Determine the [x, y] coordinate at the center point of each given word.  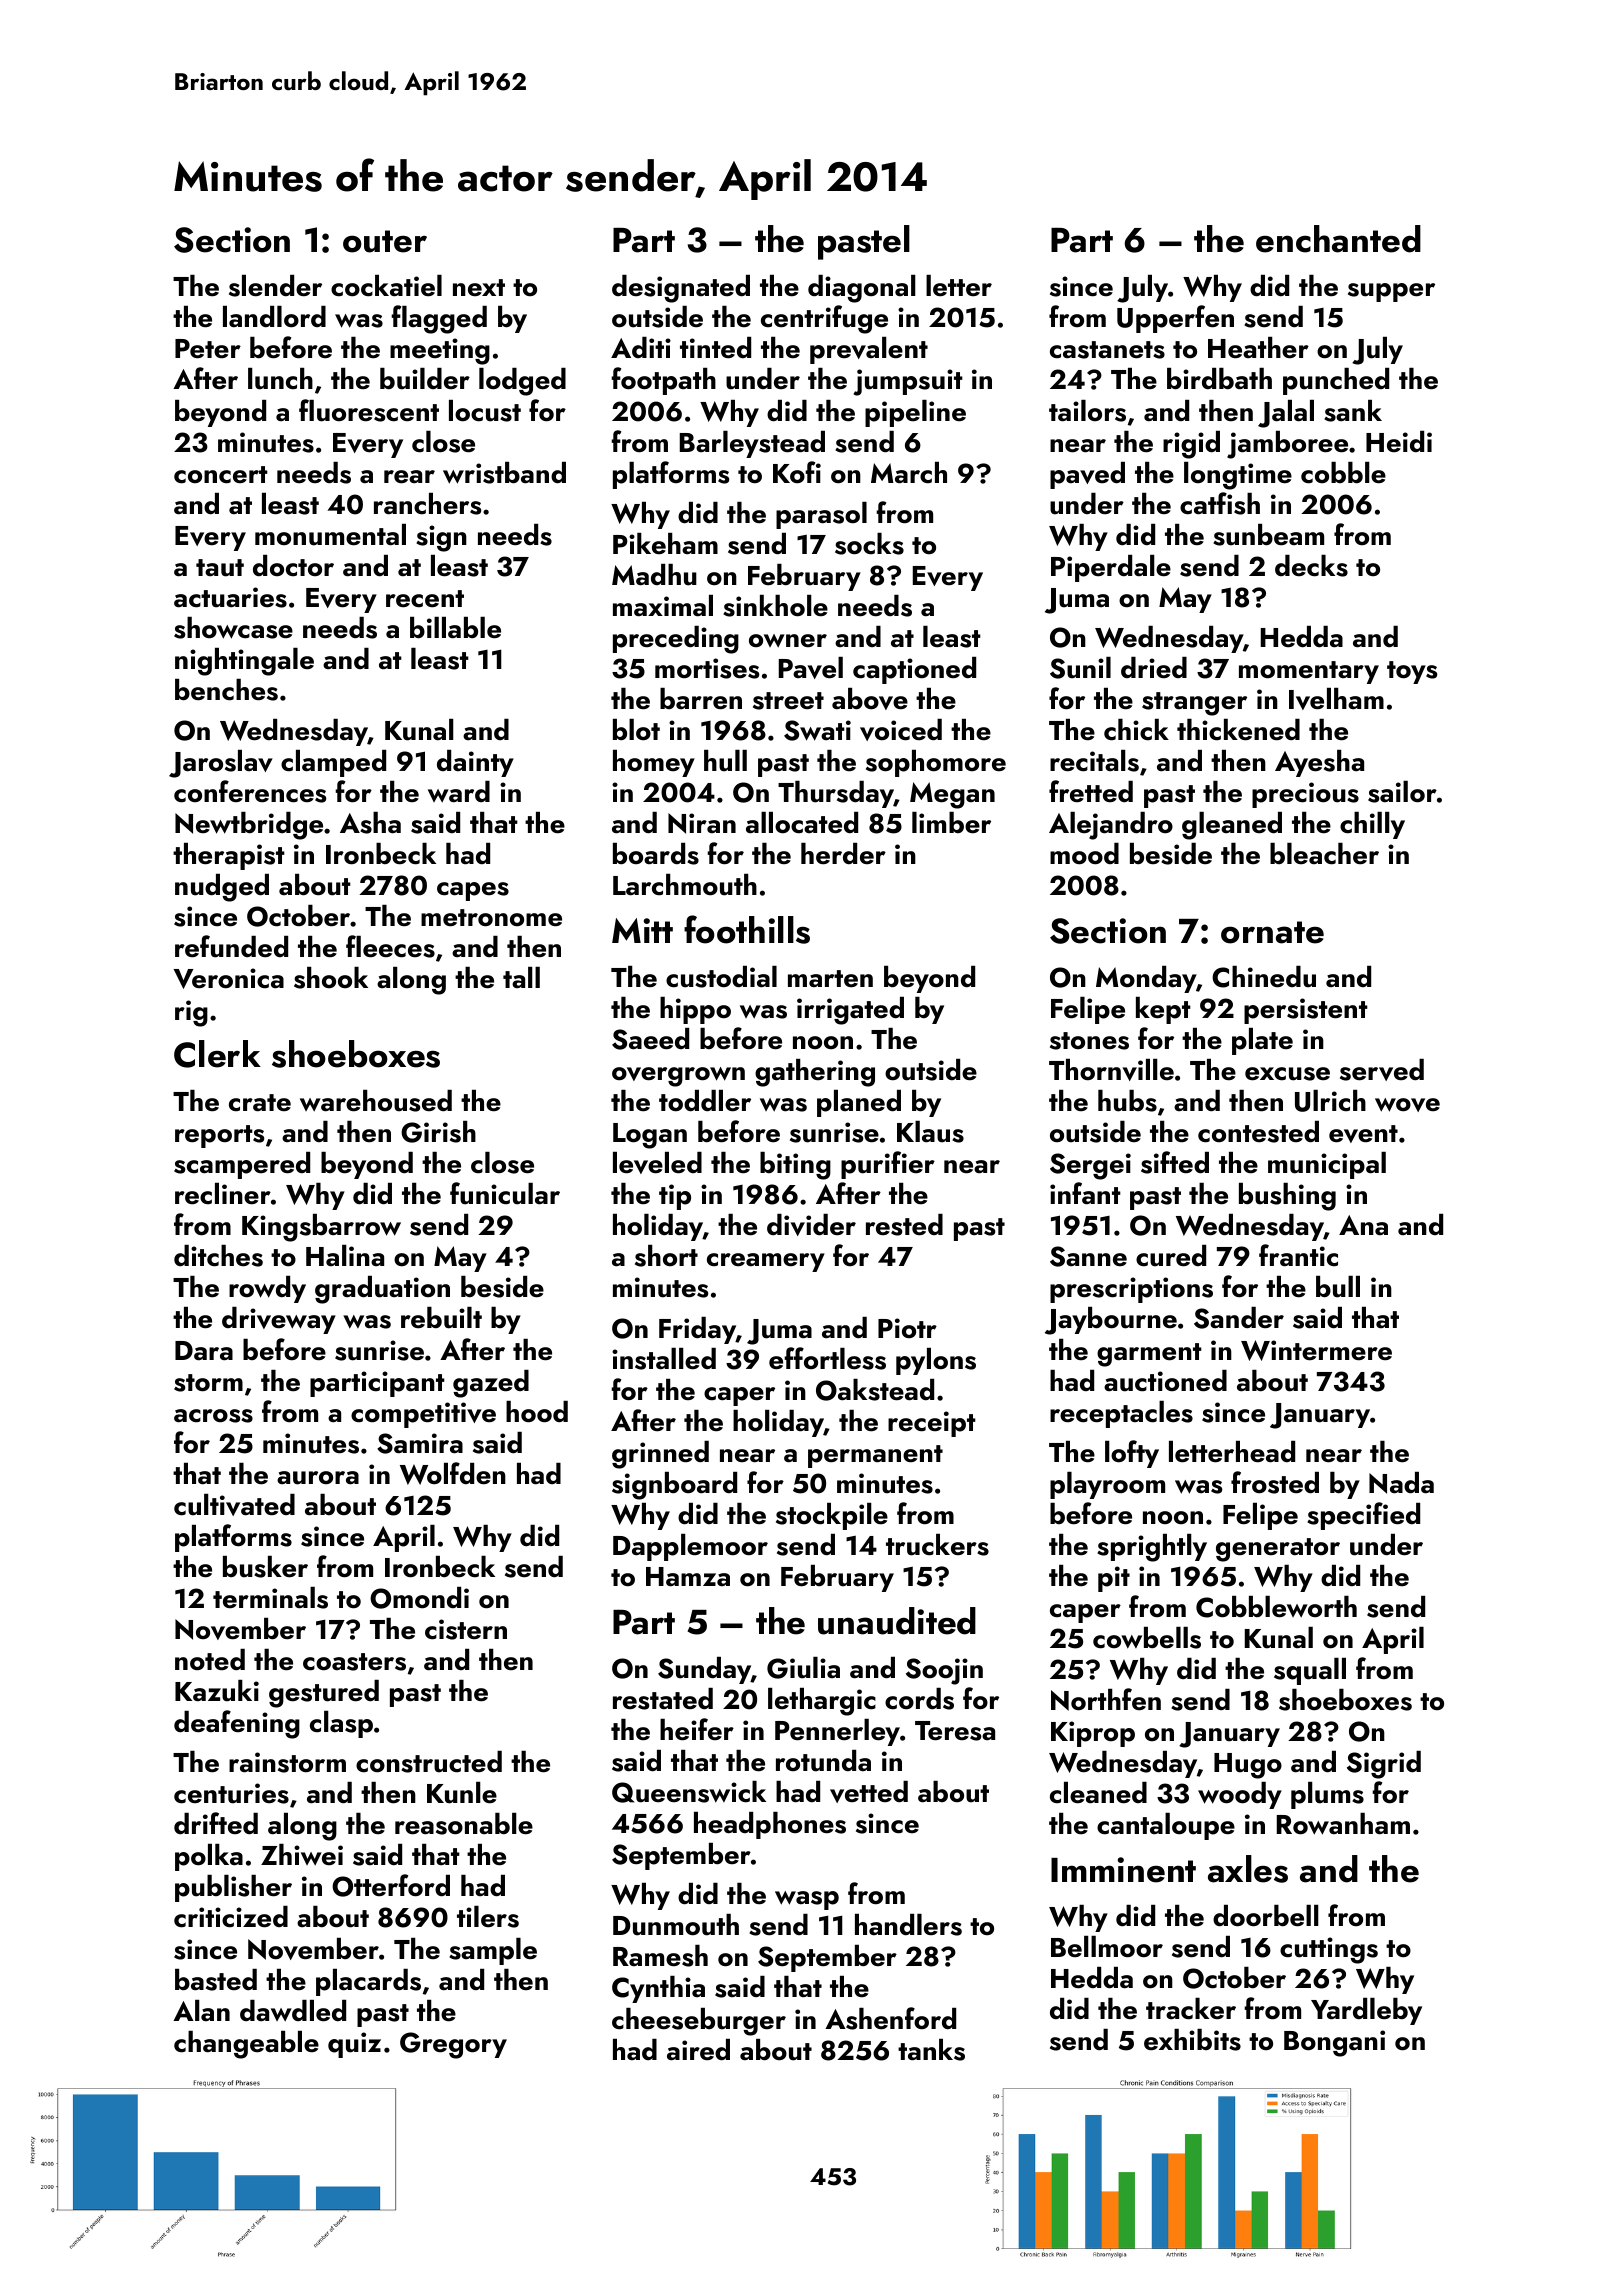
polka [209, 1857]
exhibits [1192, 2040]
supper [1391, 292]
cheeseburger [699, 2022]
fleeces [390, 946]
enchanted [1338, 239]
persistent [1306, 1011]
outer [385, 241]
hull [725, 761]
